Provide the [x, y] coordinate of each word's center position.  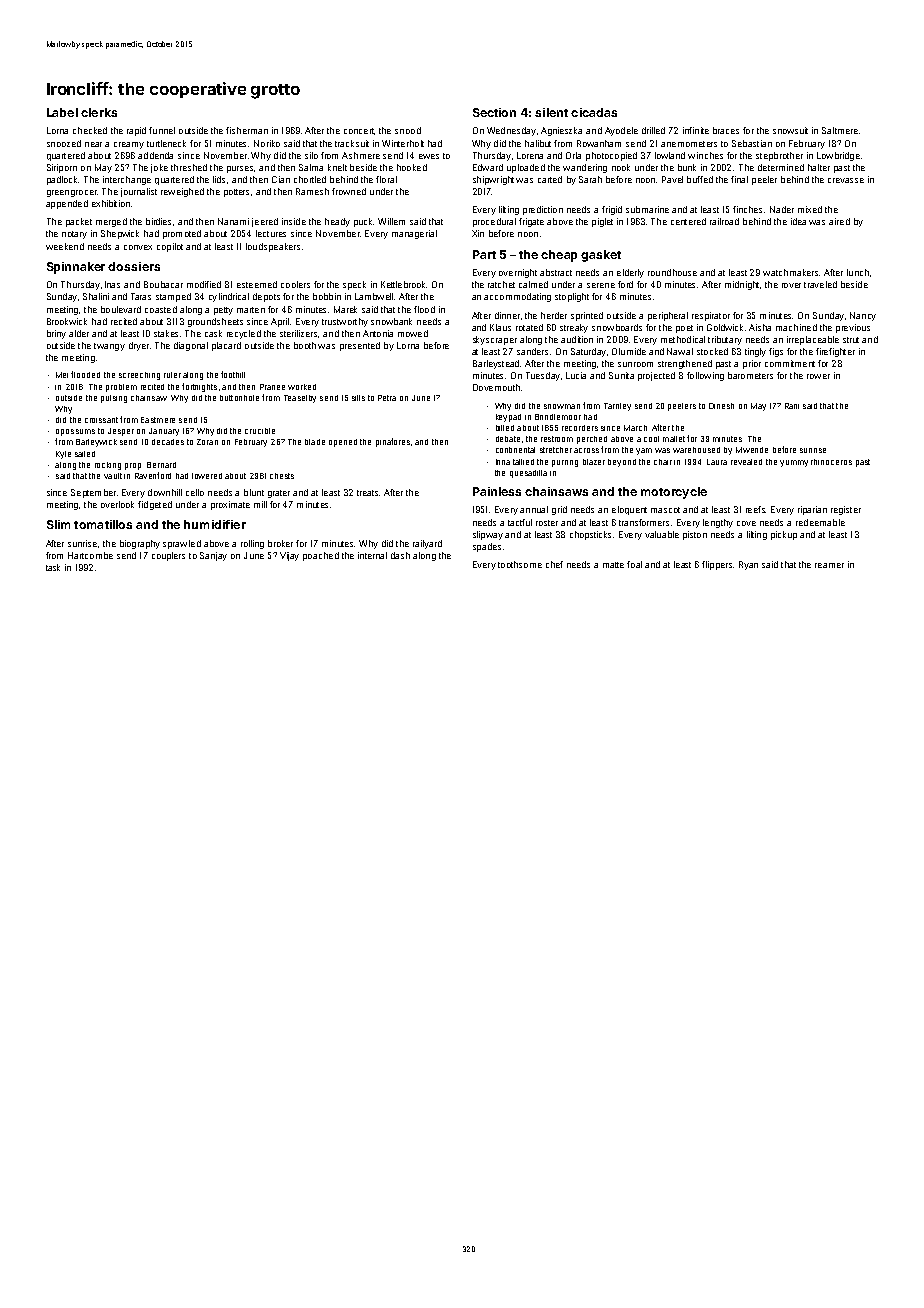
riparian [812, 510]
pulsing [114, 399]
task [53, 567]
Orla [573, 155]
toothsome [520, 564]
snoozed [64, 143]
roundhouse [672, 272]
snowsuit [790, 130]
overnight [518, 273]
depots [266, 297]
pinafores [393, 442]
